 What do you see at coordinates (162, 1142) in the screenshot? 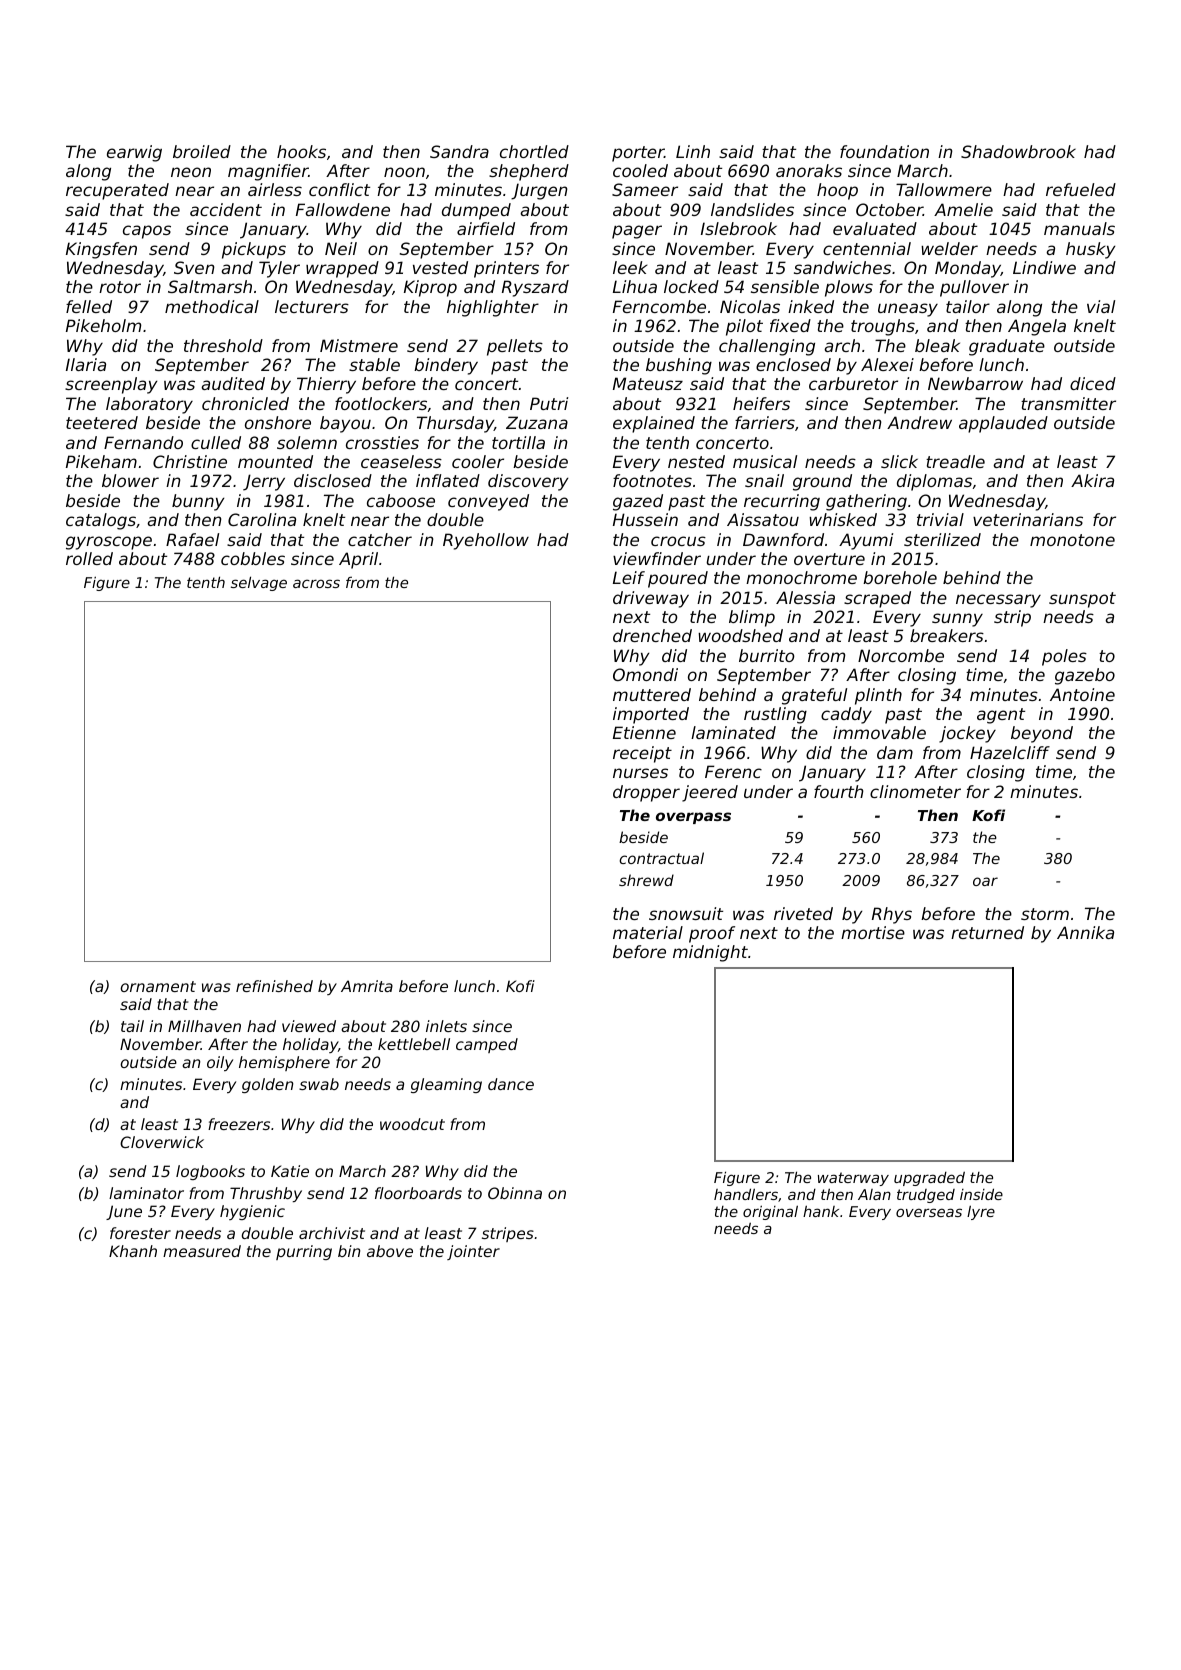
I see `Cloverwick` at bounding box center [162, 1142].
